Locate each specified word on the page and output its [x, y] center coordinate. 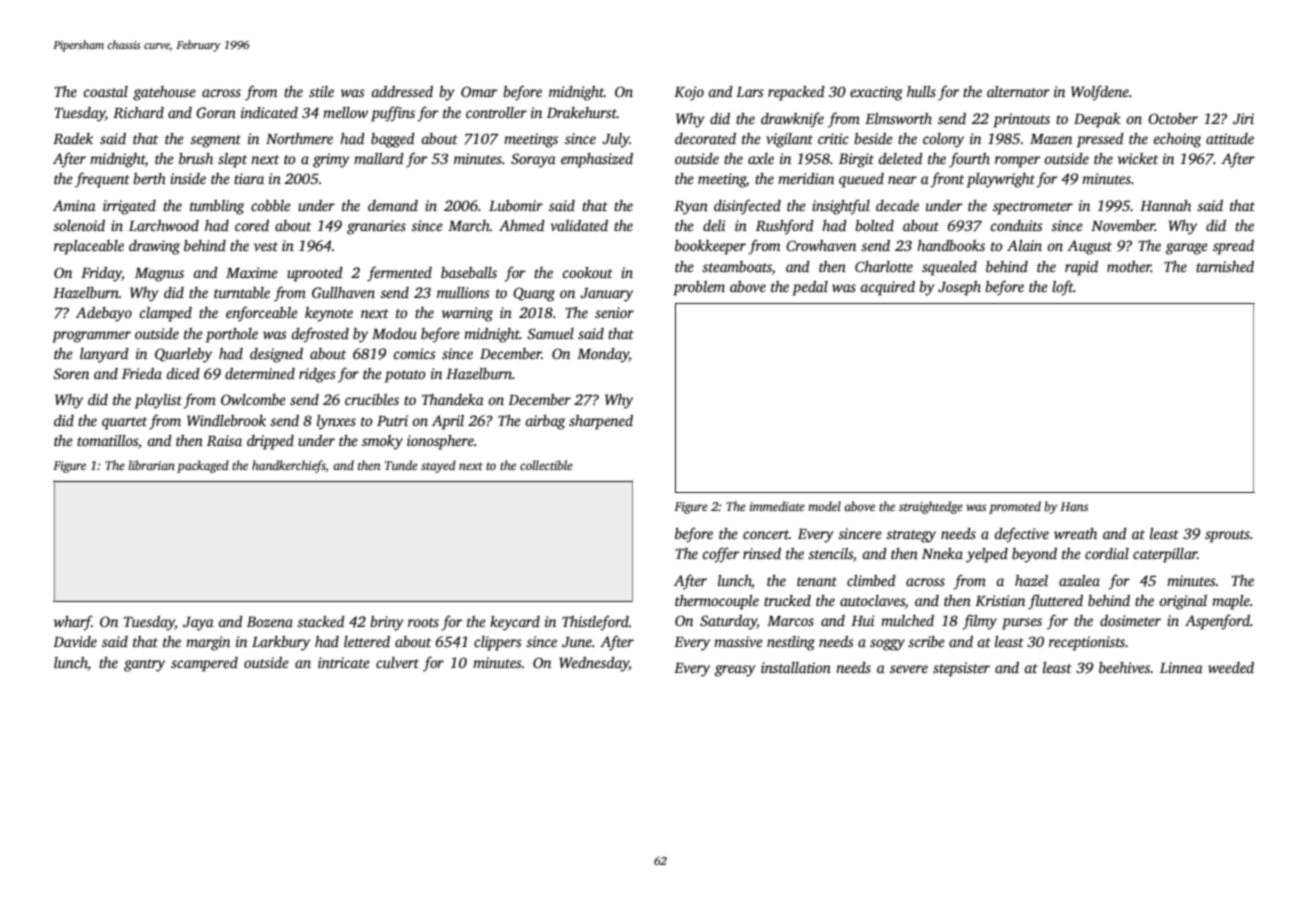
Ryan [691, 208]
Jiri [1243, 118]
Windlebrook [226, 420]
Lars [750, 92]
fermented [399, 274]
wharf [73, 623]
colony [943, 140]
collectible [546, 465]
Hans [1074, 506]
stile [321, 91]
